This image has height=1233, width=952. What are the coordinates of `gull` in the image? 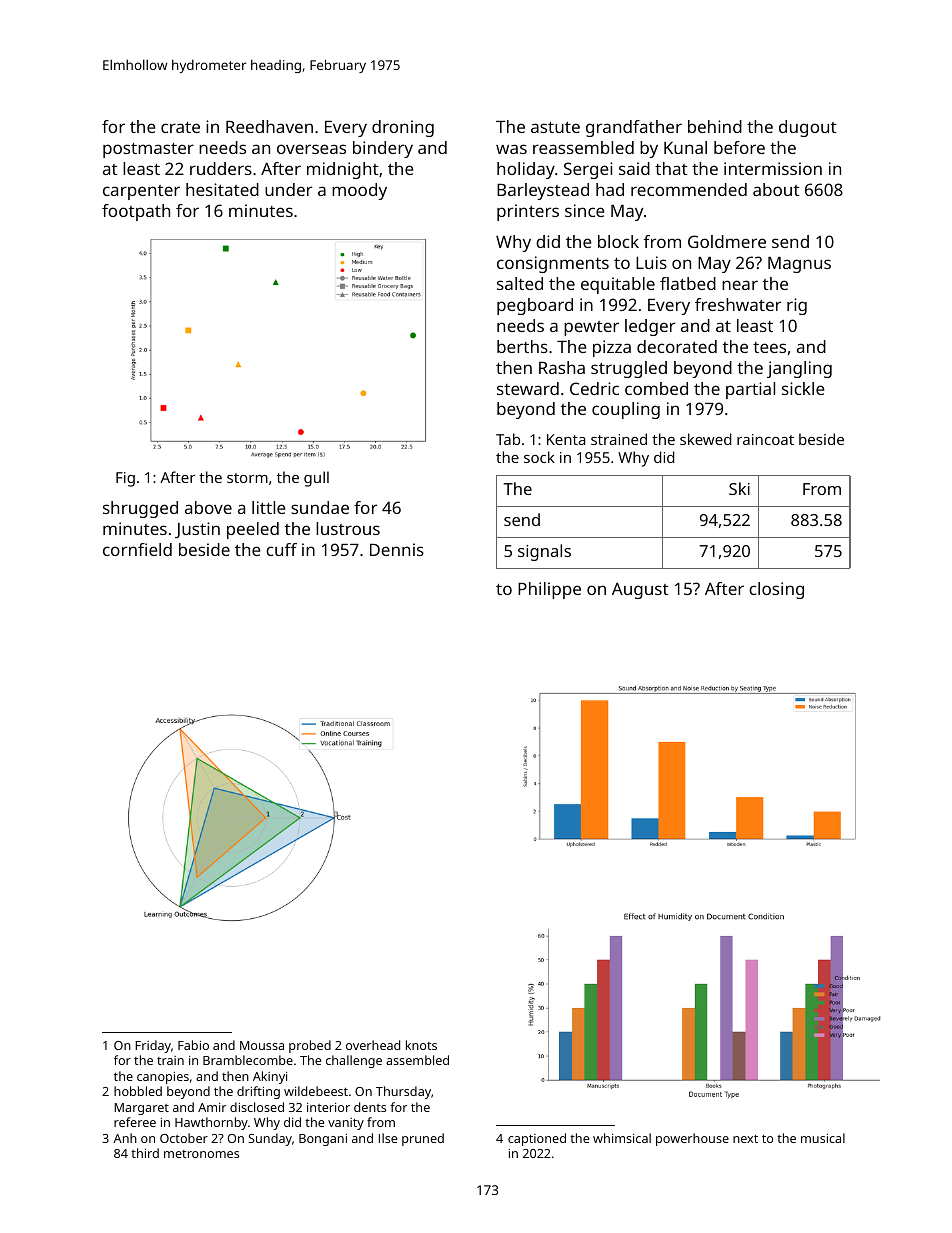 It's located at (316, 479).
